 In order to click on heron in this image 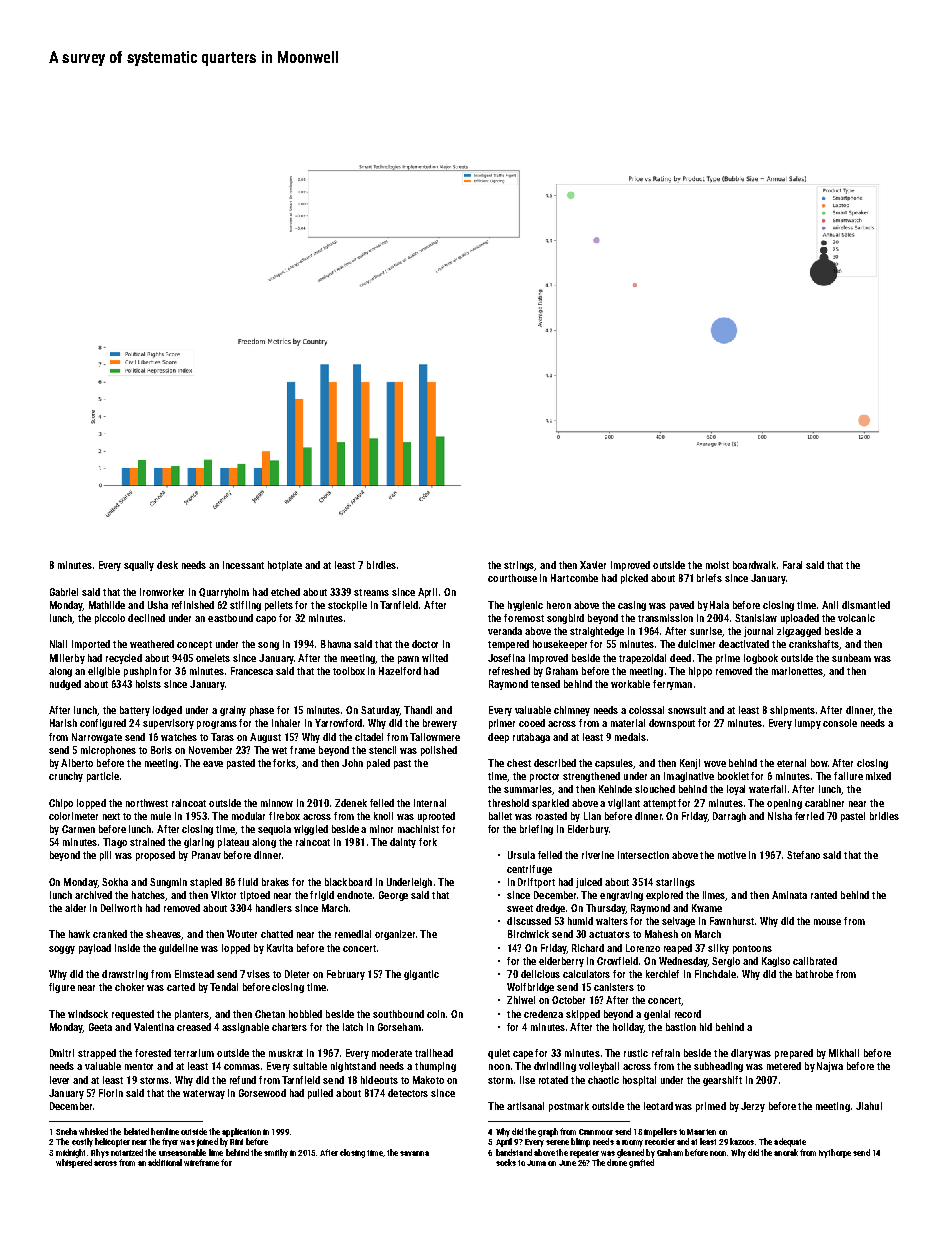, I will do `click(559, 605)`.
